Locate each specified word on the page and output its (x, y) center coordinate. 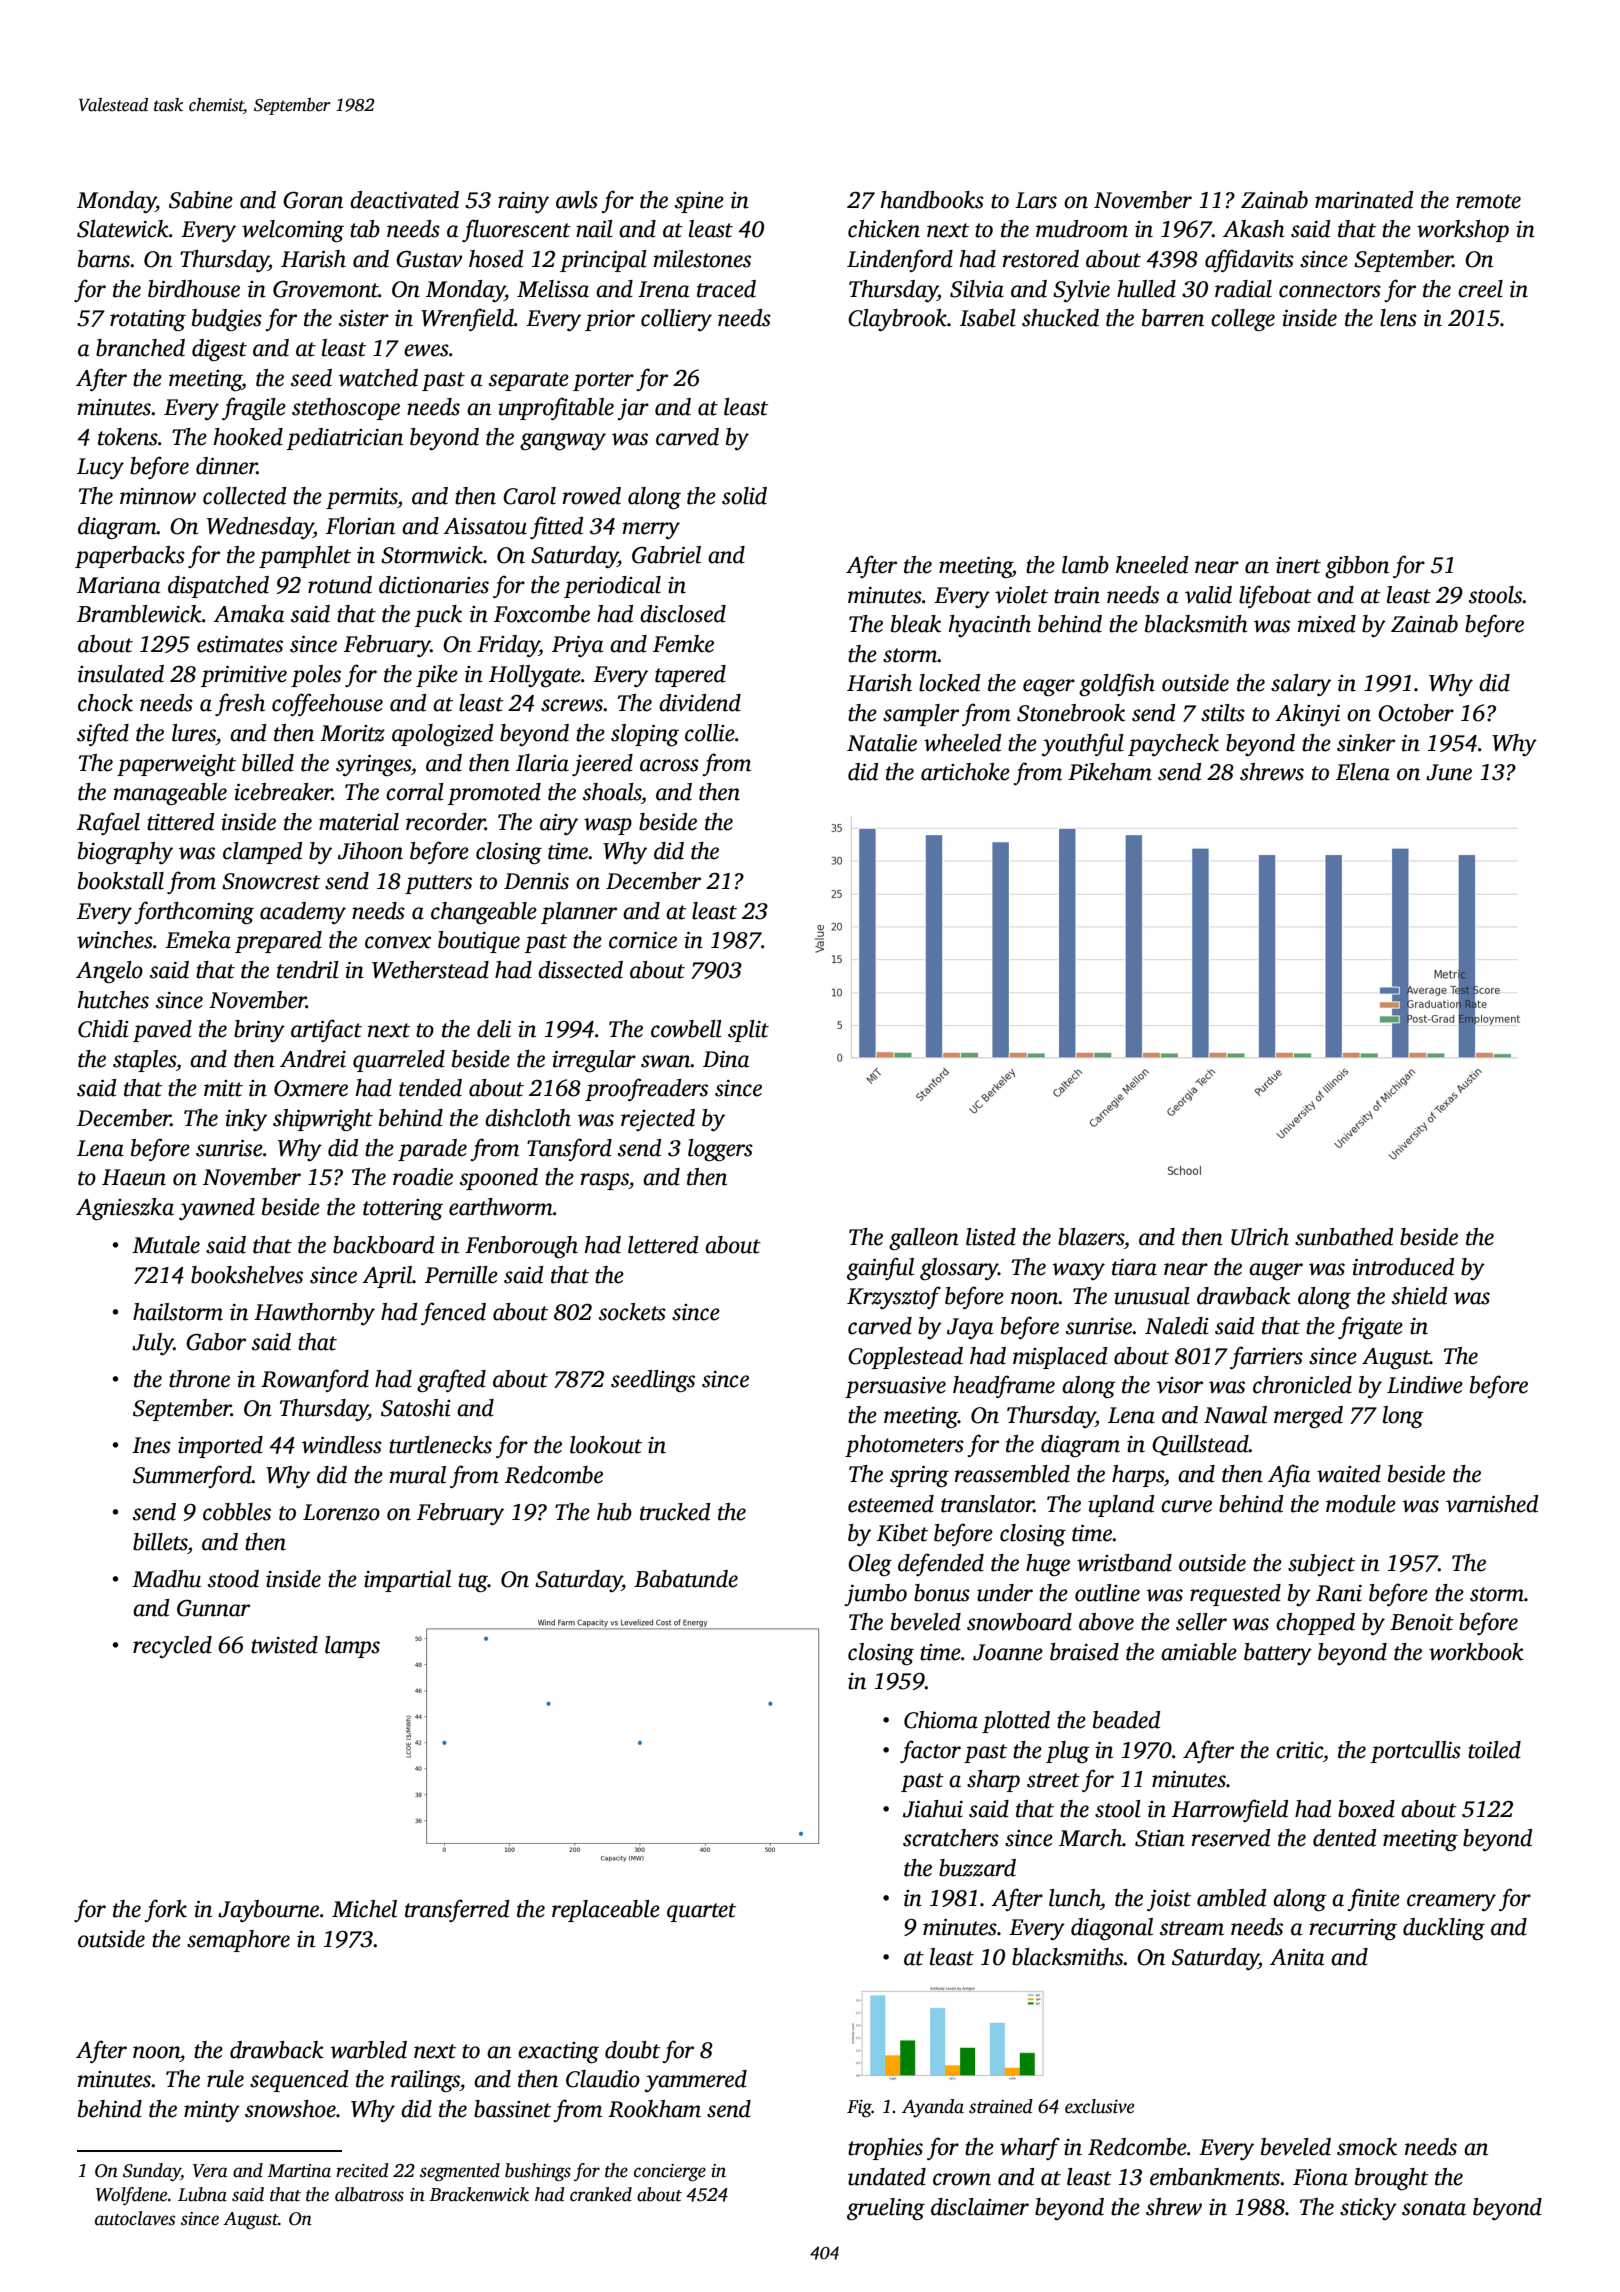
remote (1488, 201)
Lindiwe (1425, 1385)
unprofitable (556, 408)
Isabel (988, 318)
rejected (658, 1120)
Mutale (166, 1245)
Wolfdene (131, 2196)
